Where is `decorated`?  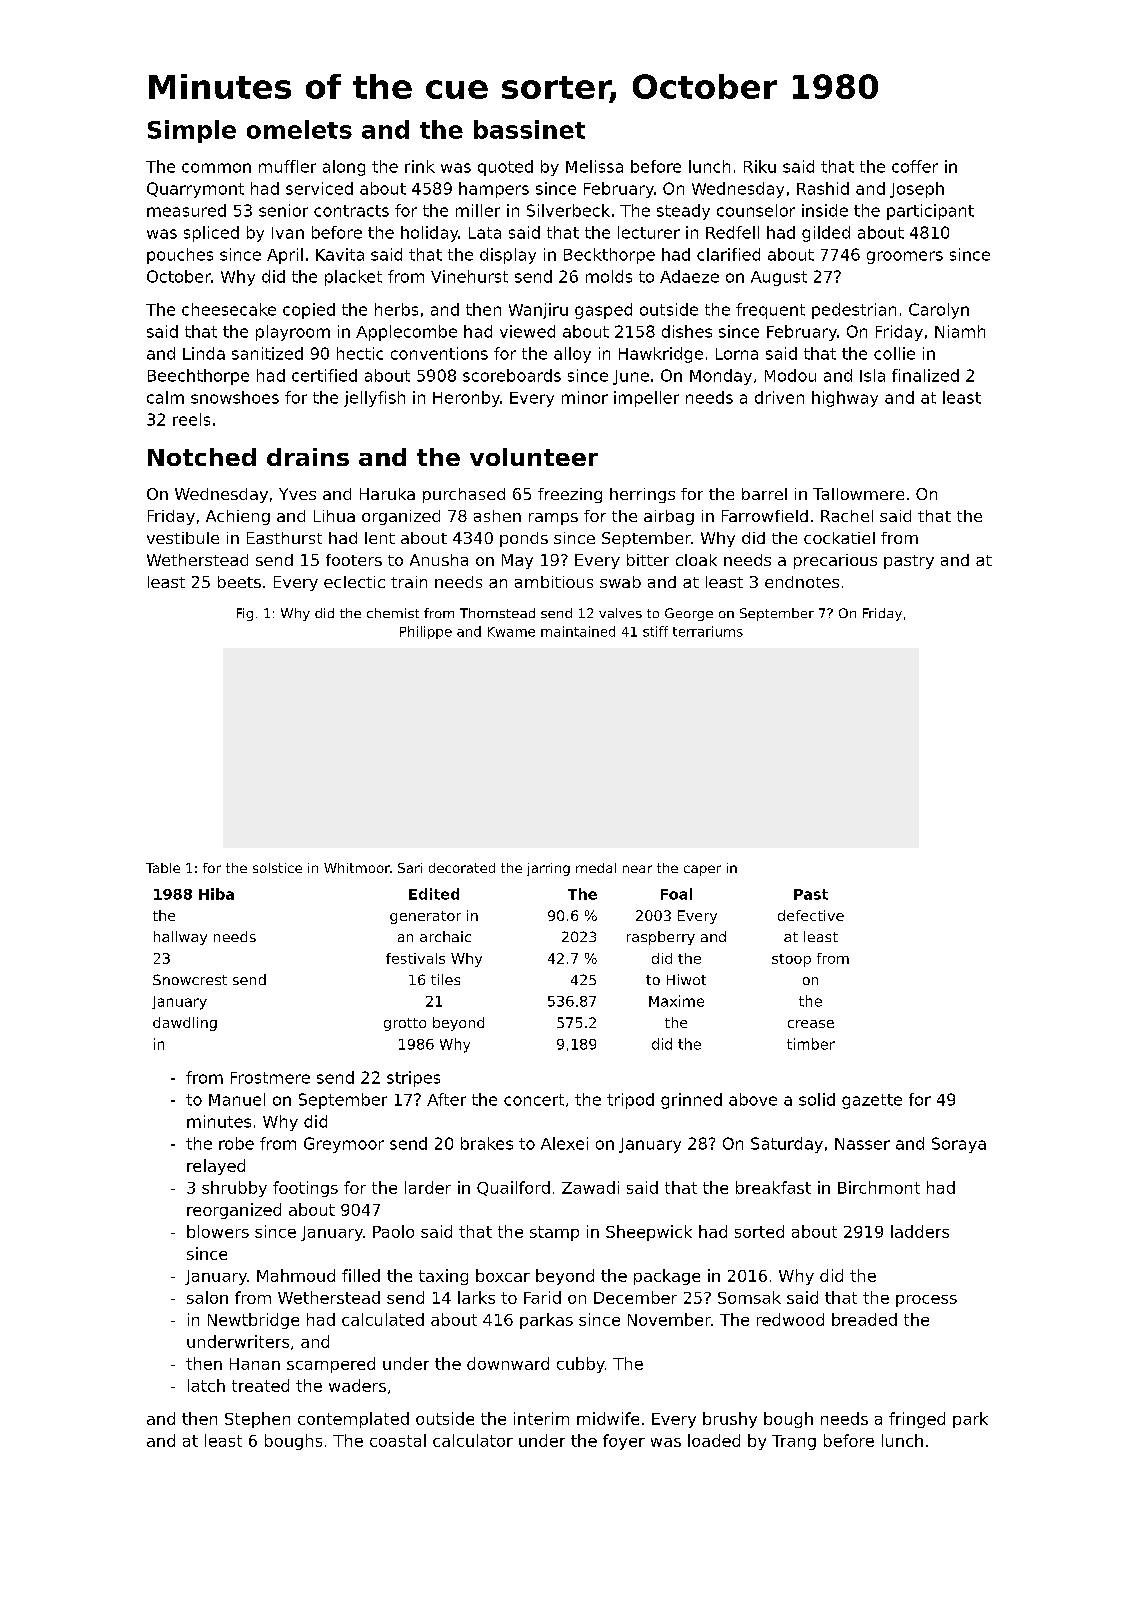 decorated is located at coordinates (462, 868).
